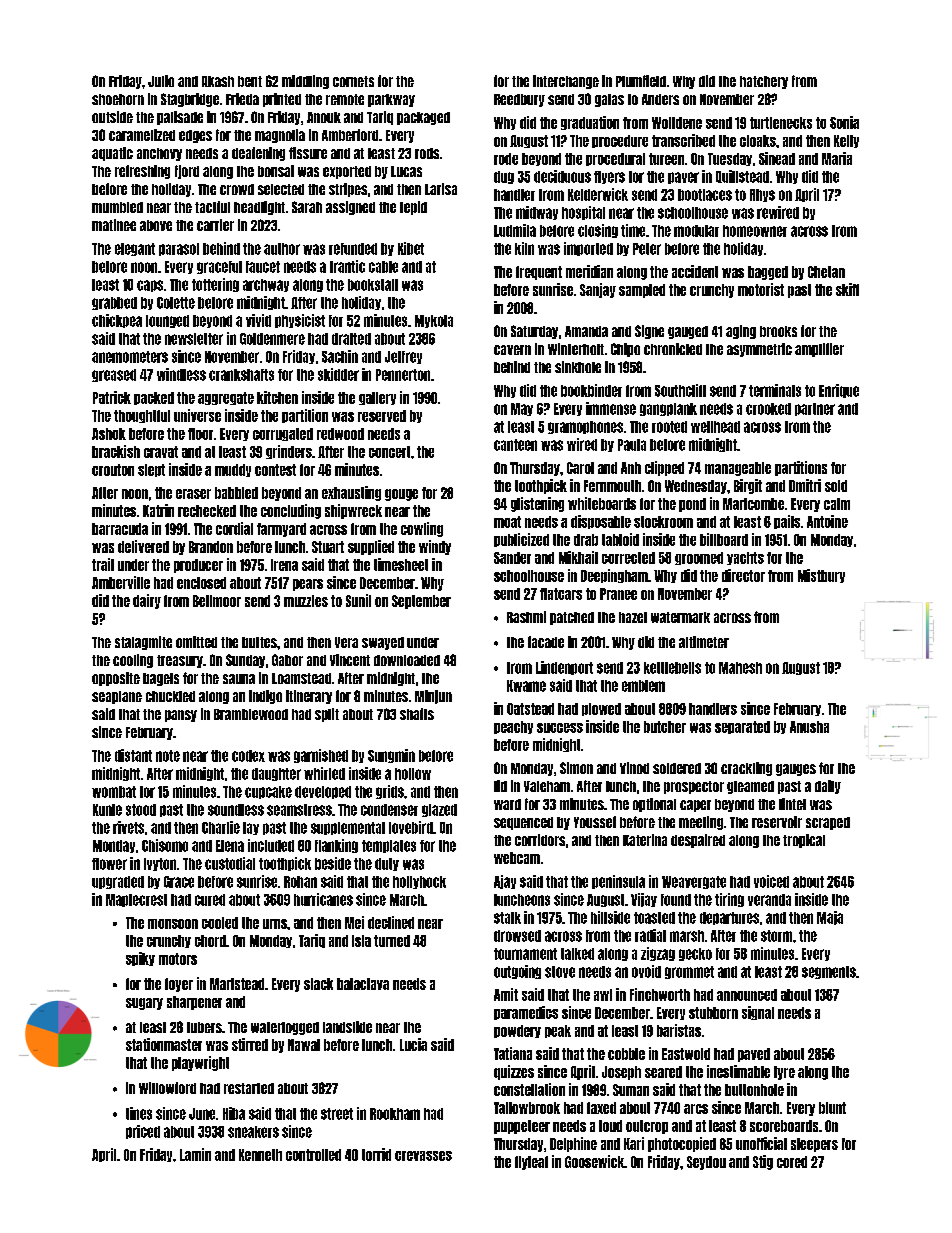  Describe the element at coordinates (792, 1162) in the screenshot. I see `cored` at that location.
